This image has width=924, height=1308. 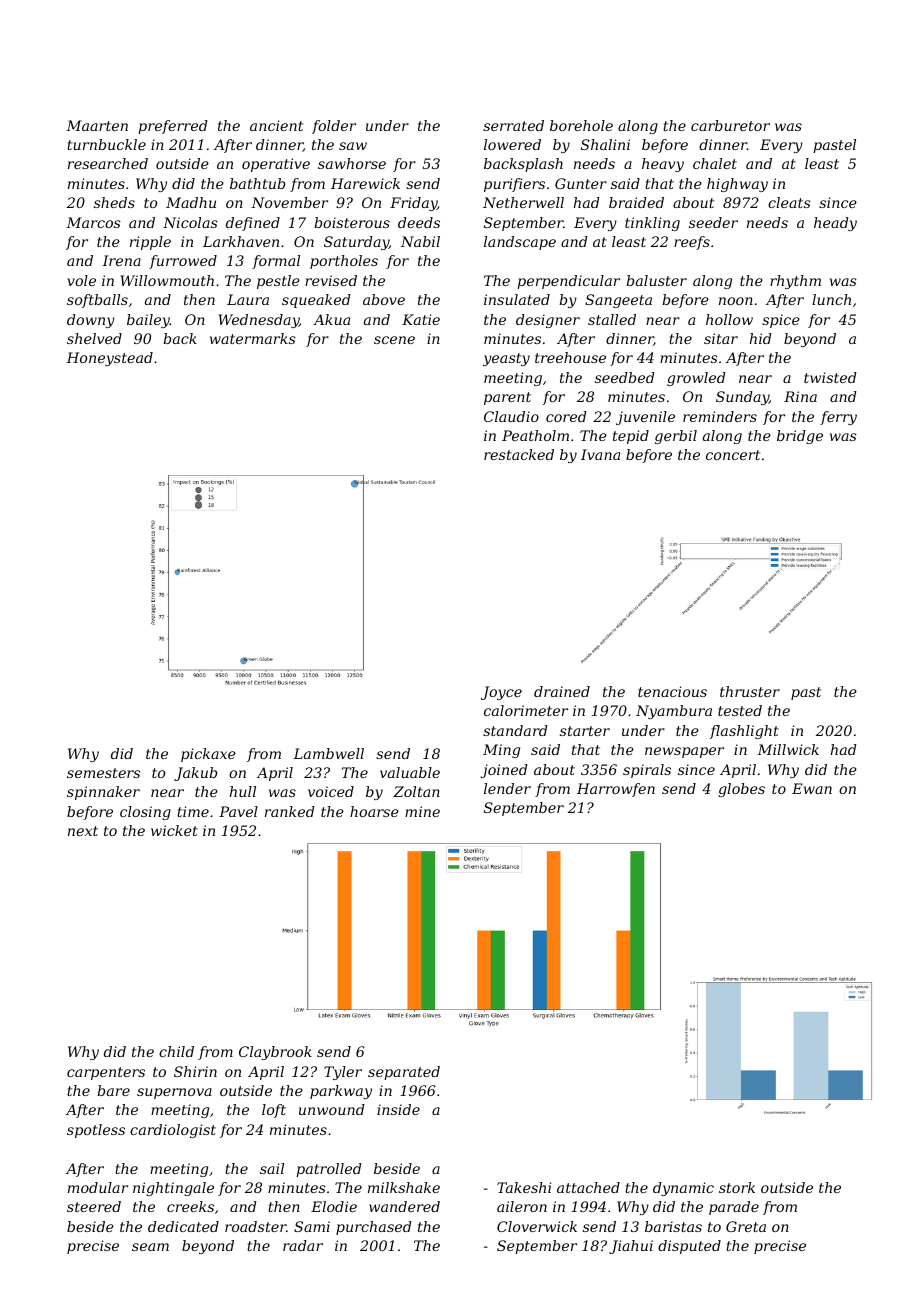 I want to click on Honeystead, so click(x=109, y=359).
